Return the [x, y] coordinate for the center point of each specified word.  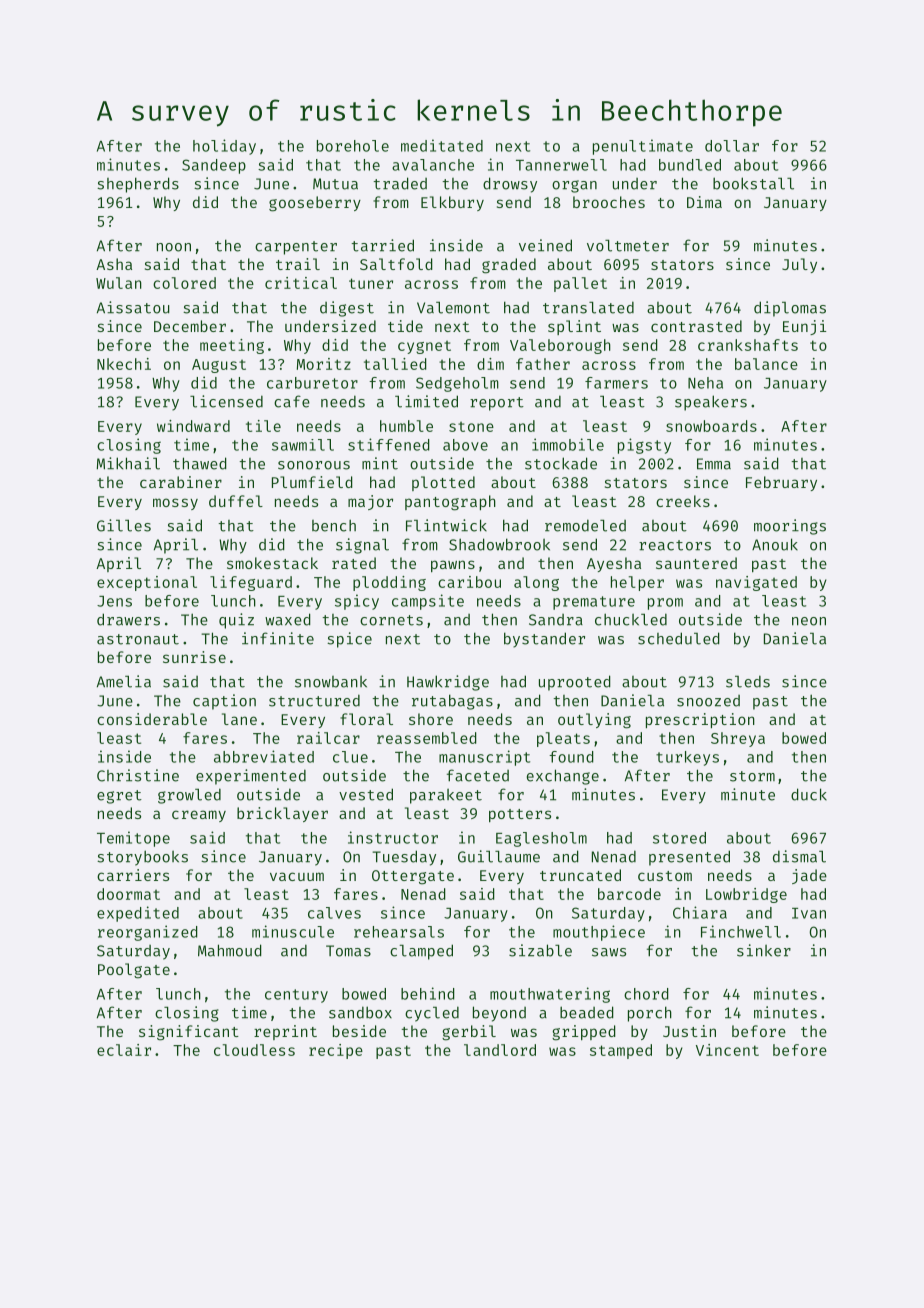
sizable [540, 950]
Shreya [738, 739]
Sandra [556, 620]
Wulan [119, 283]
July [799, 265]
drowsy [510, 185]
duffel [236, 501]
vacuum [297, 876]
